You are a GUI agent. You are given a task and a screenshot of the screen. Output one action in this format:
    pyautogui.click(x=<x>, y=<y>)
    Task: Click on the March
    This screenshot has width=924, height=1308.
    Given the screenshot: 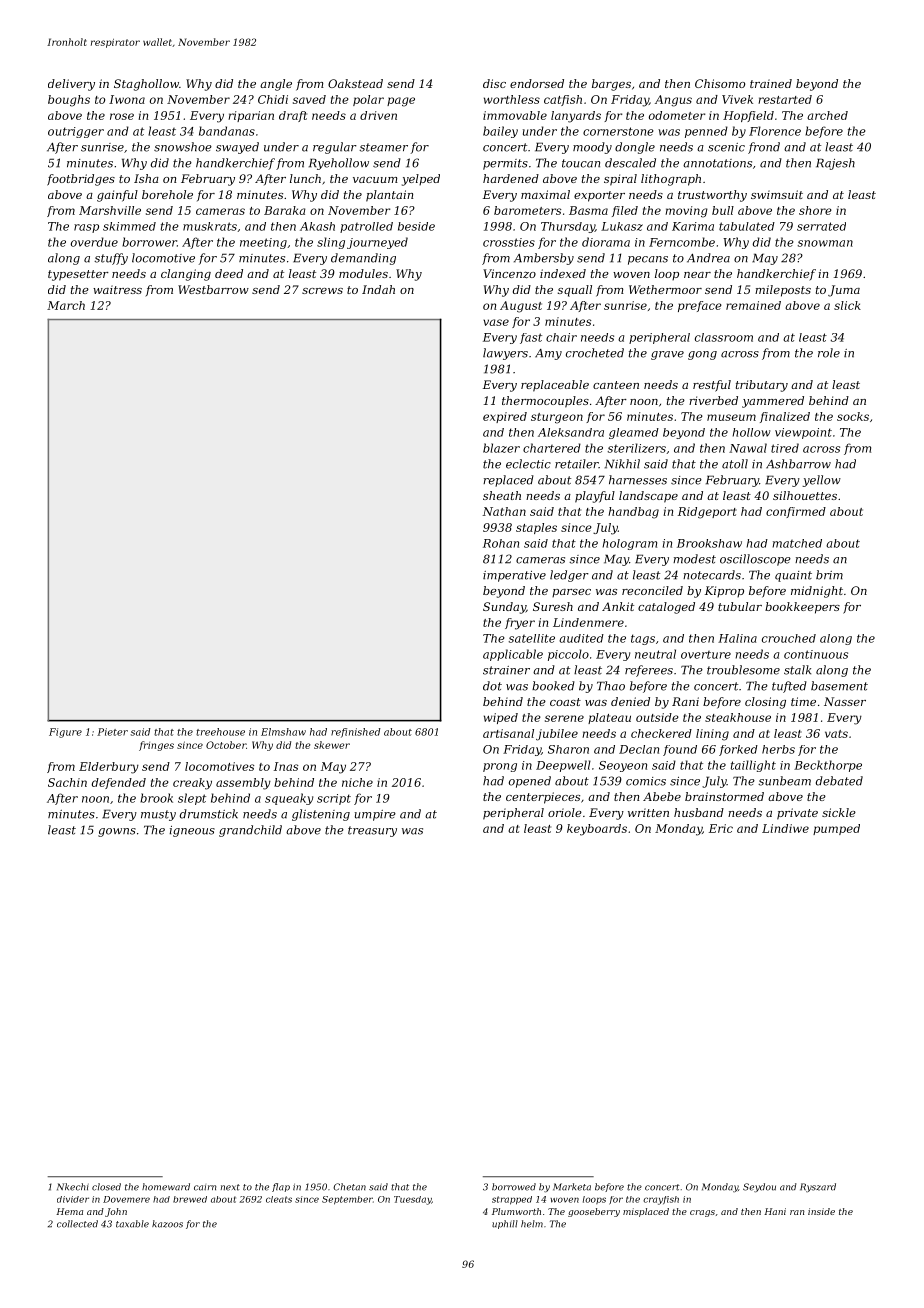 What is the action you would take?
    pyautogui.click(x=66, y=305)
